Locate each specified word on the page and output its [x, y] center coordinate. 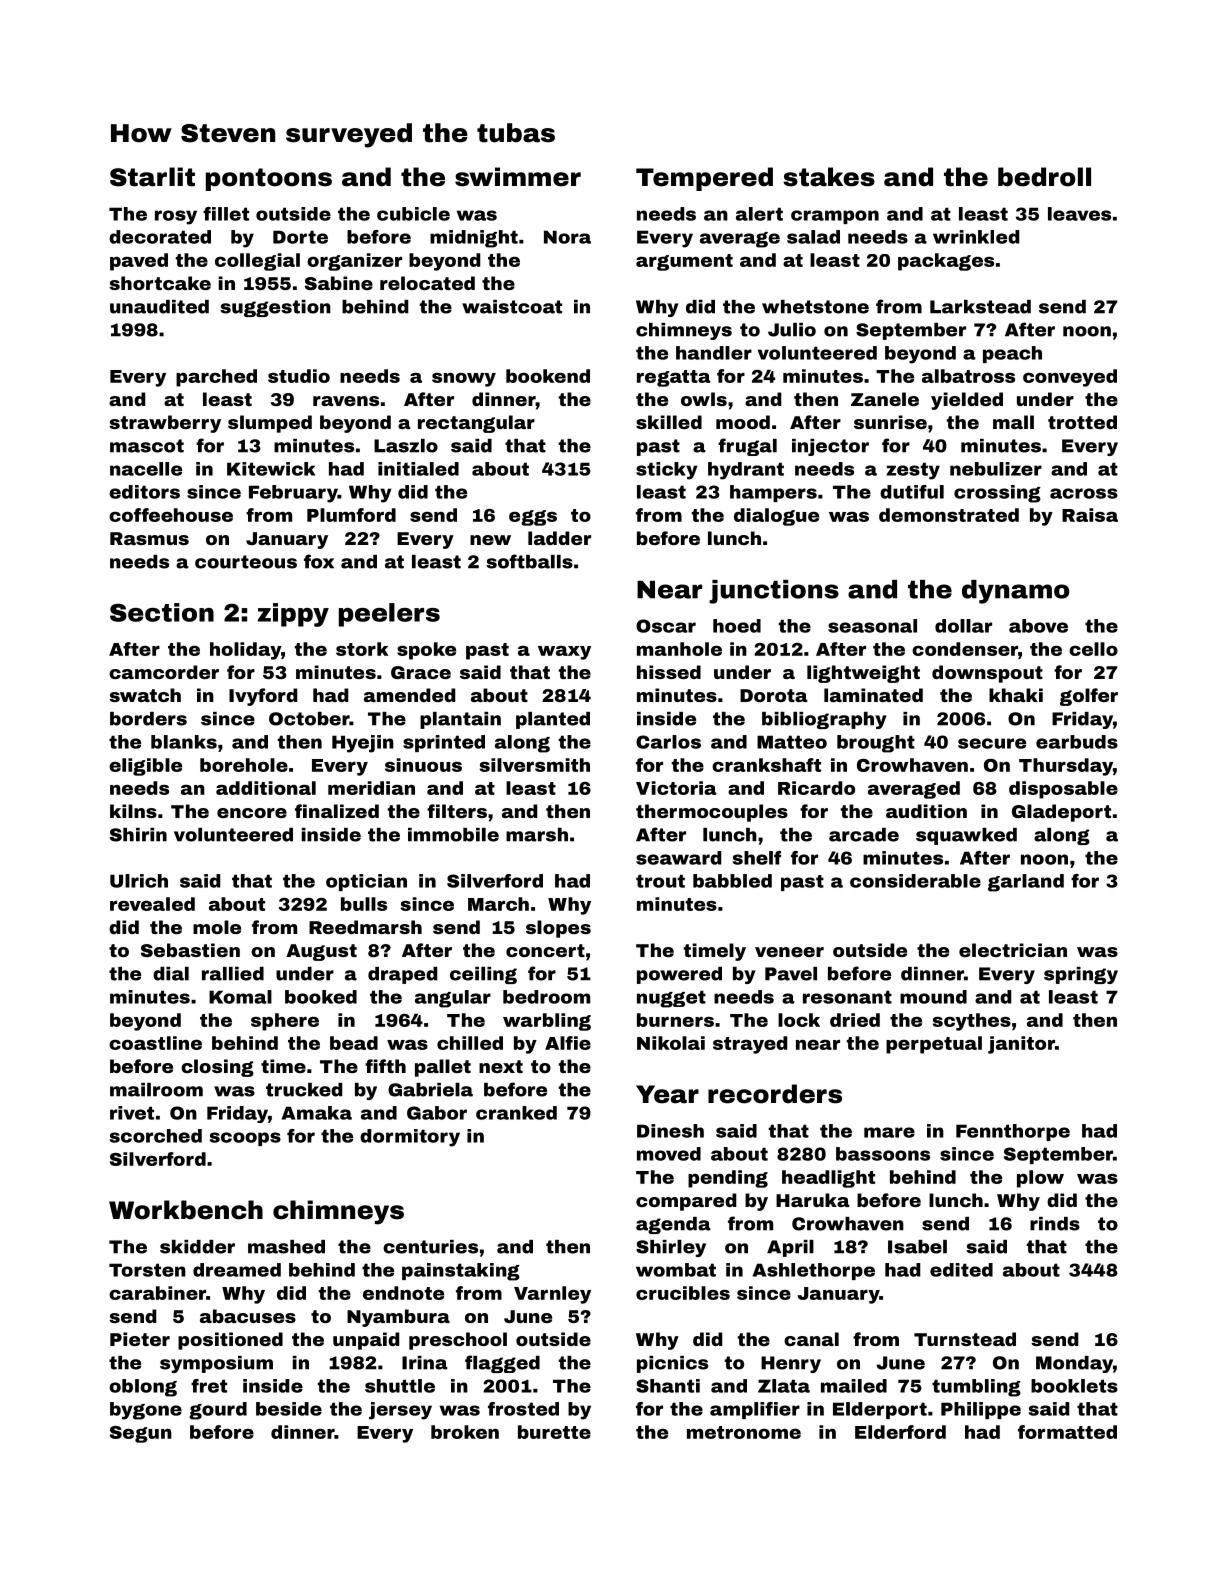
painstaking [461, 1272]
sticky [667, 471]
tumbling [976, 1388]
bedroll [1044, 177]
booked [321, 997]
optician [366, 882]
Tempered [704, 179]
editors [144, 492]
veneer [789, 952]
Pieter [140, 1339]
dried [855, 1020]
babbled [732, 881]
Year [667, 1094]
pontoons [269, 179]
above [1038, 626]
